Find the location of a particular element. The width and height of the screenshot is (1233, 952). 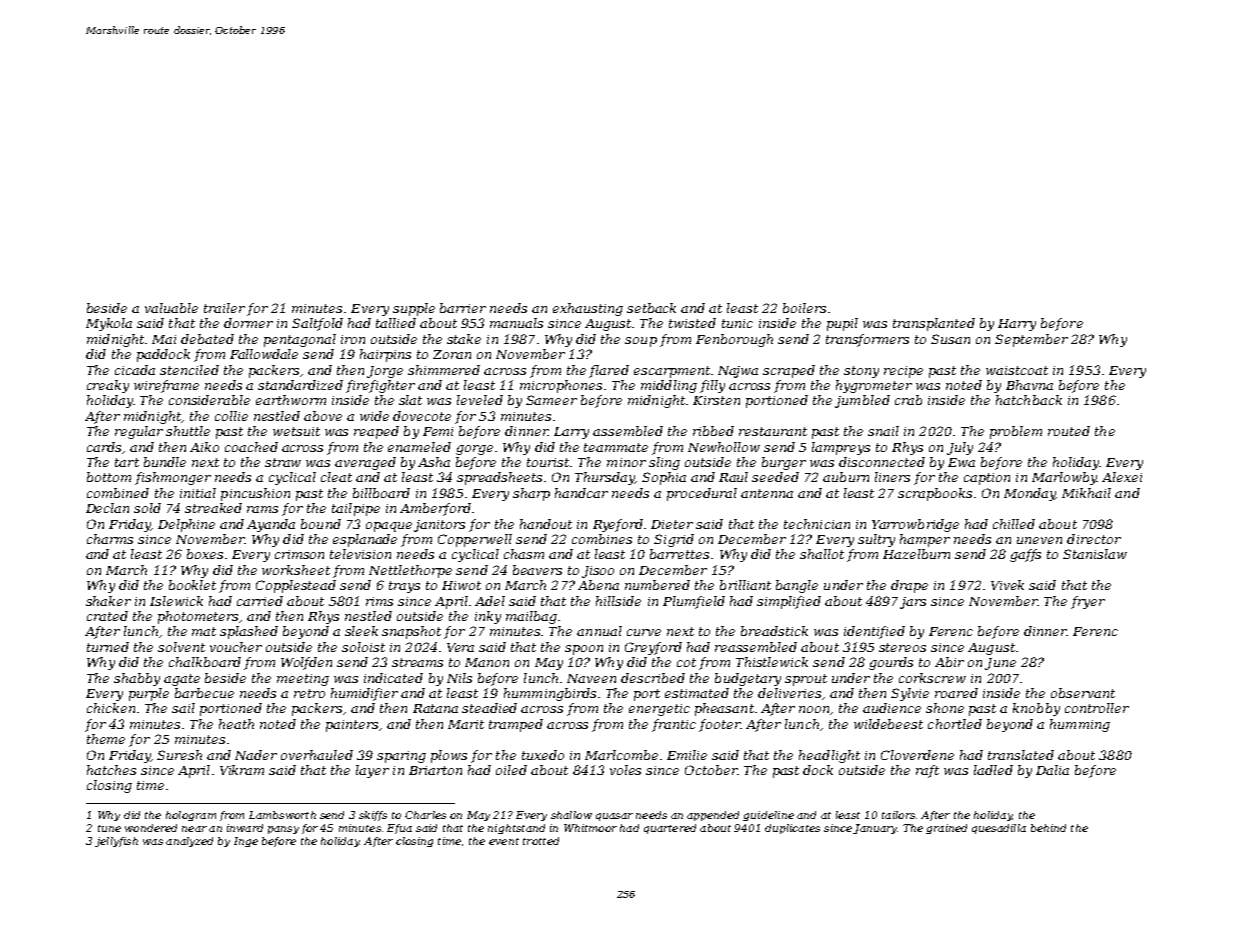

inward is located at coordinates (245, 828).
